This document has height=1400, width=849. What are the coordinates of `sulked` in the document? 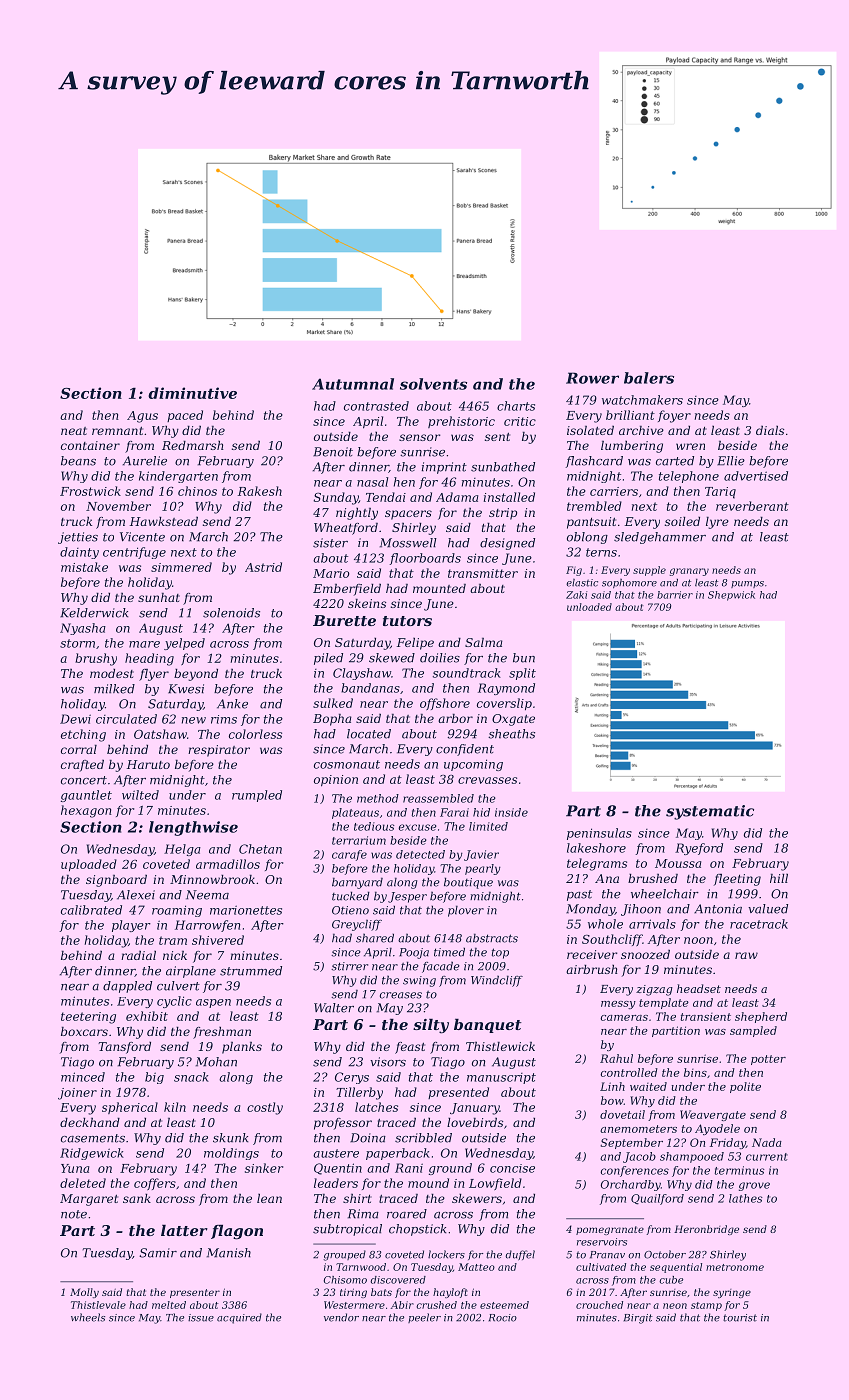 It's located at (333, 703).
